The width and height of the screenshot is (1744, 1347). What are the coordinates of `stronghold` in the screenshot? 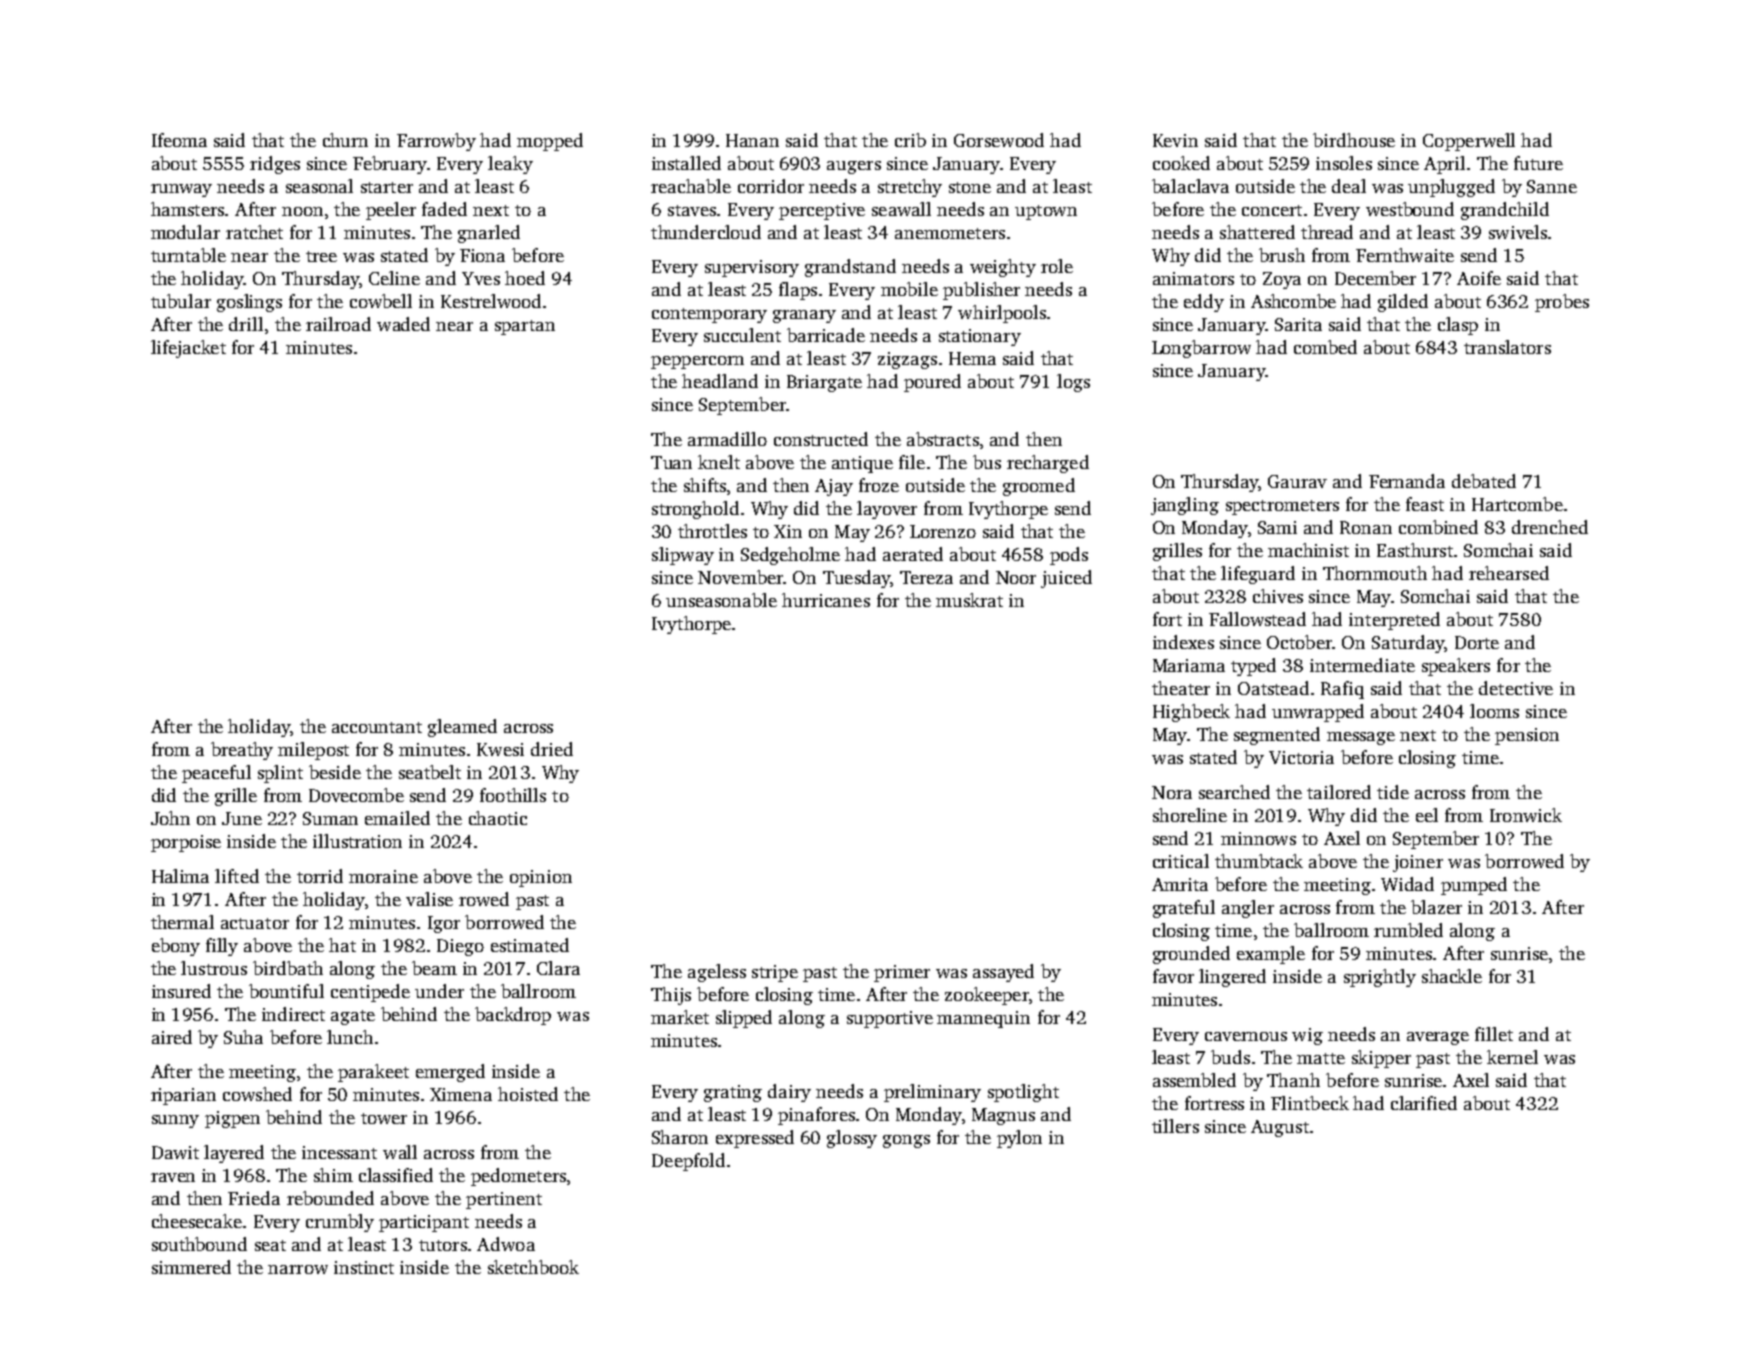 It's located at (695, 510).
